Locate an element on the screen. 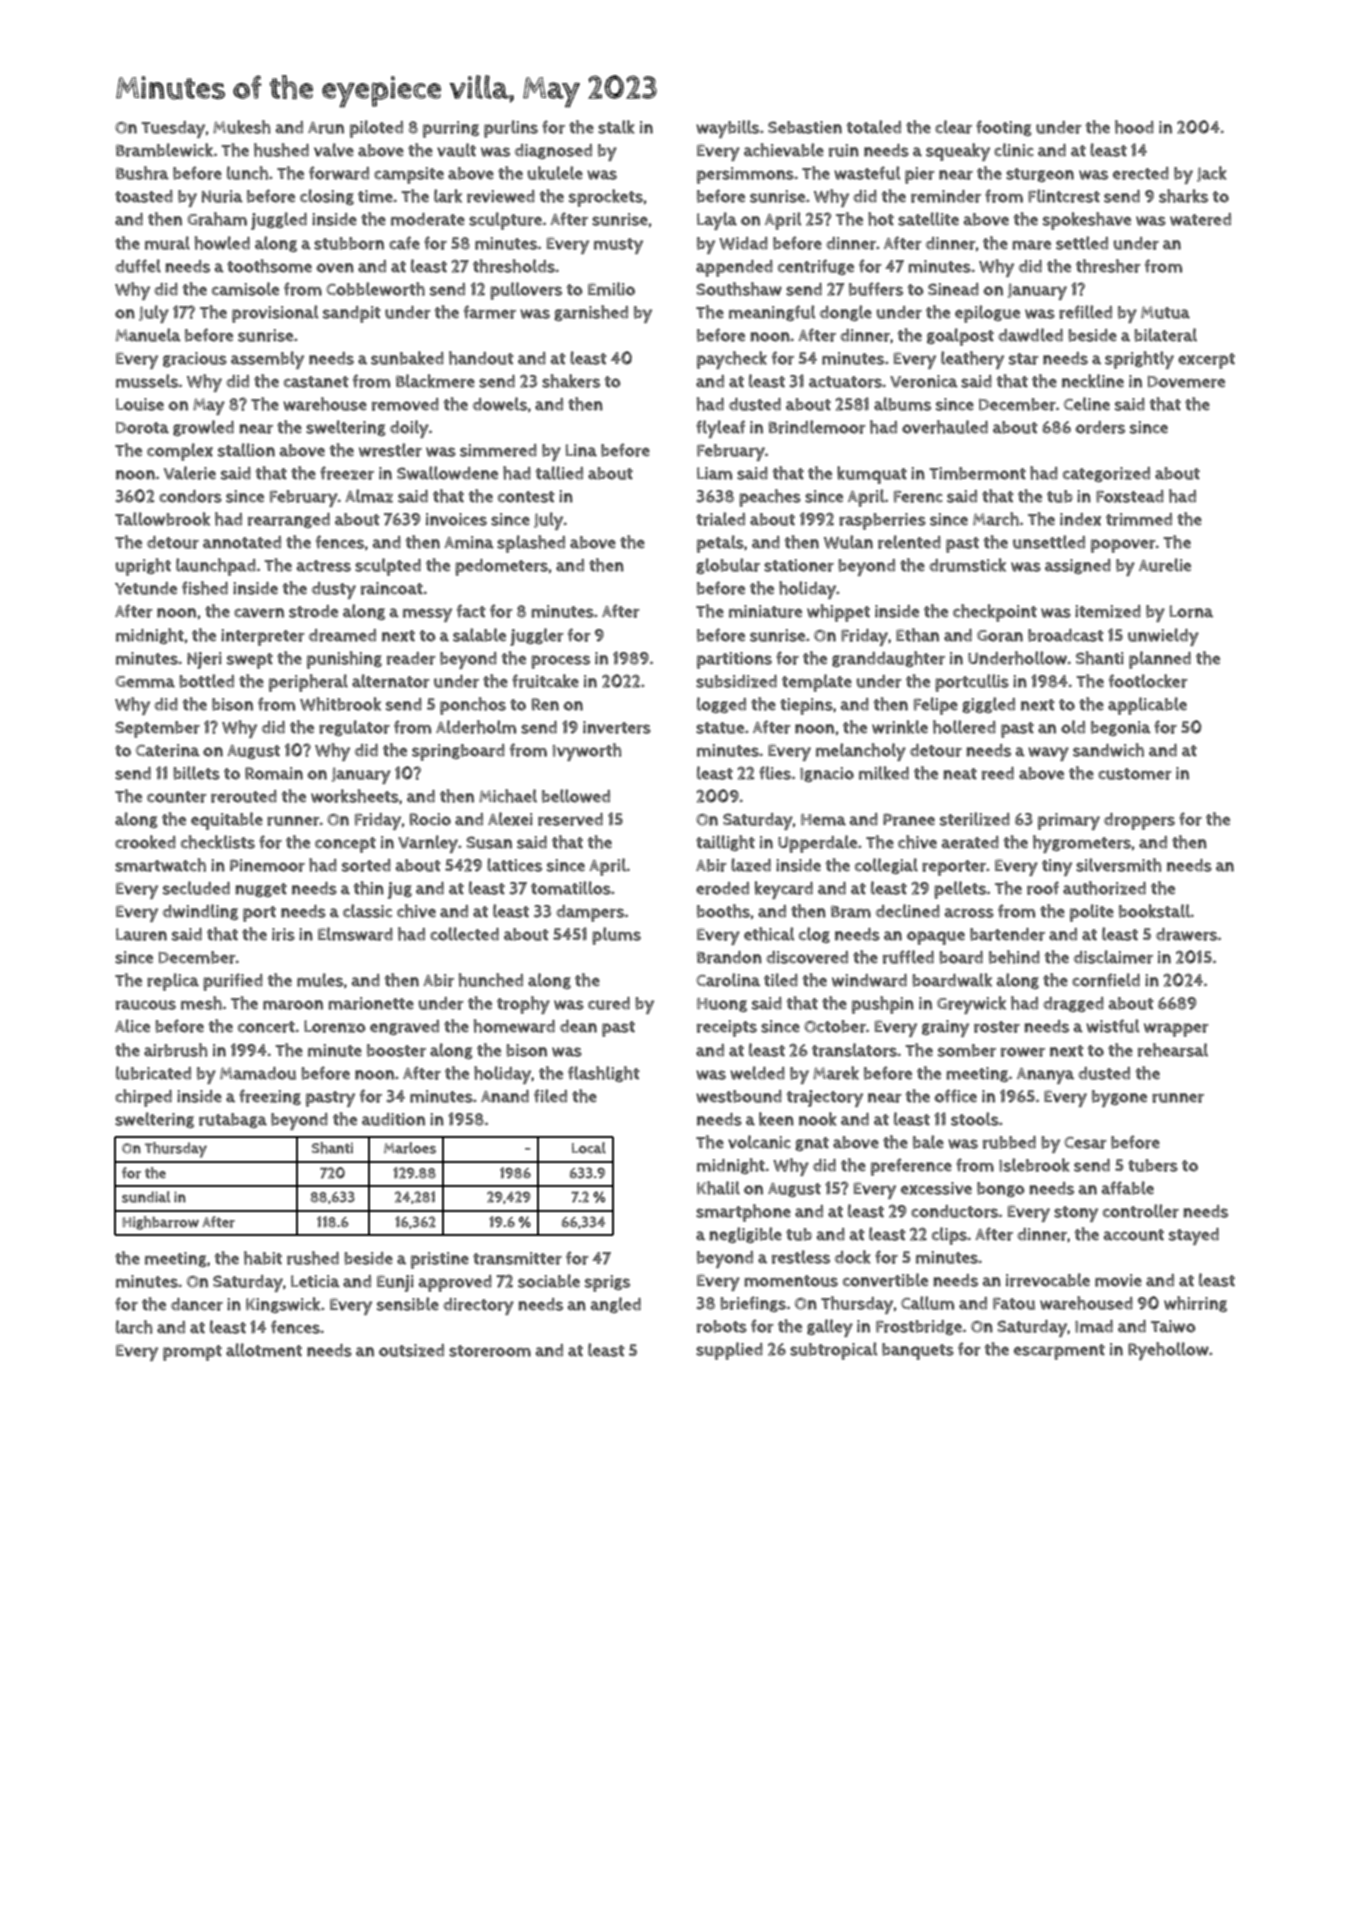  filed is located at coordinates (550, 1096).
